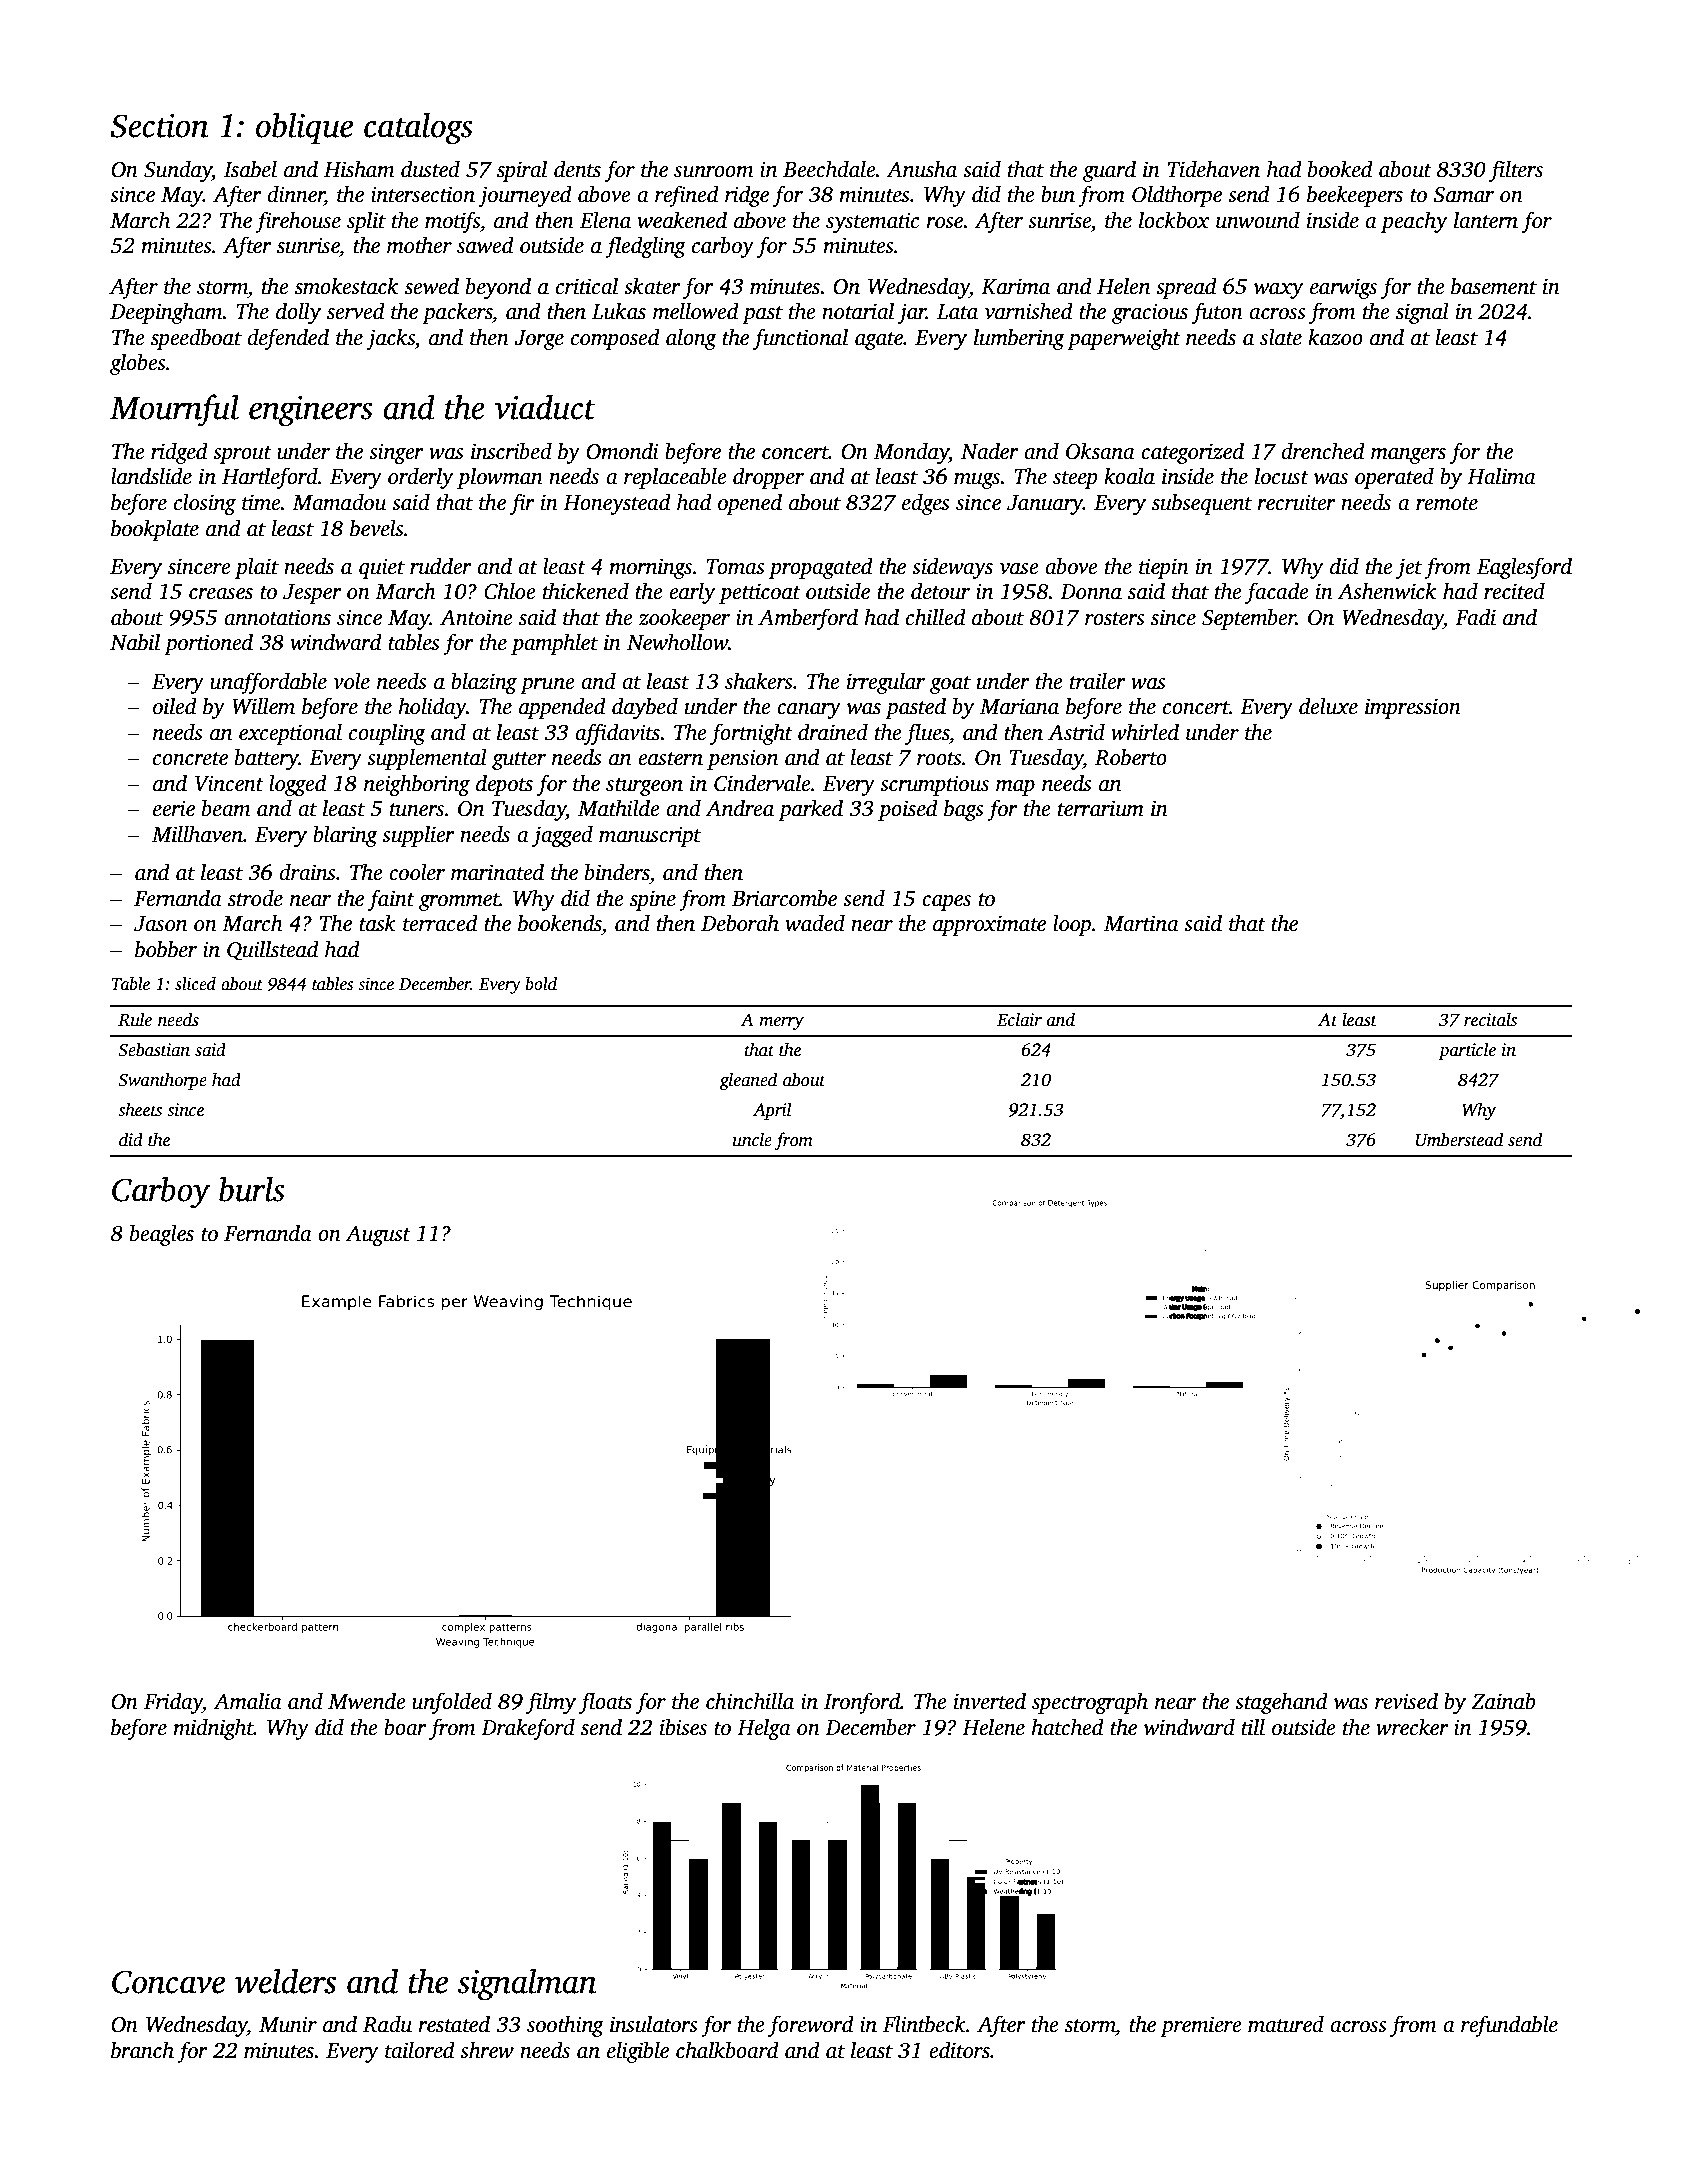  Describe the element at coordinates (142, 2050) in the screenshot. I see `branch` at that location.
